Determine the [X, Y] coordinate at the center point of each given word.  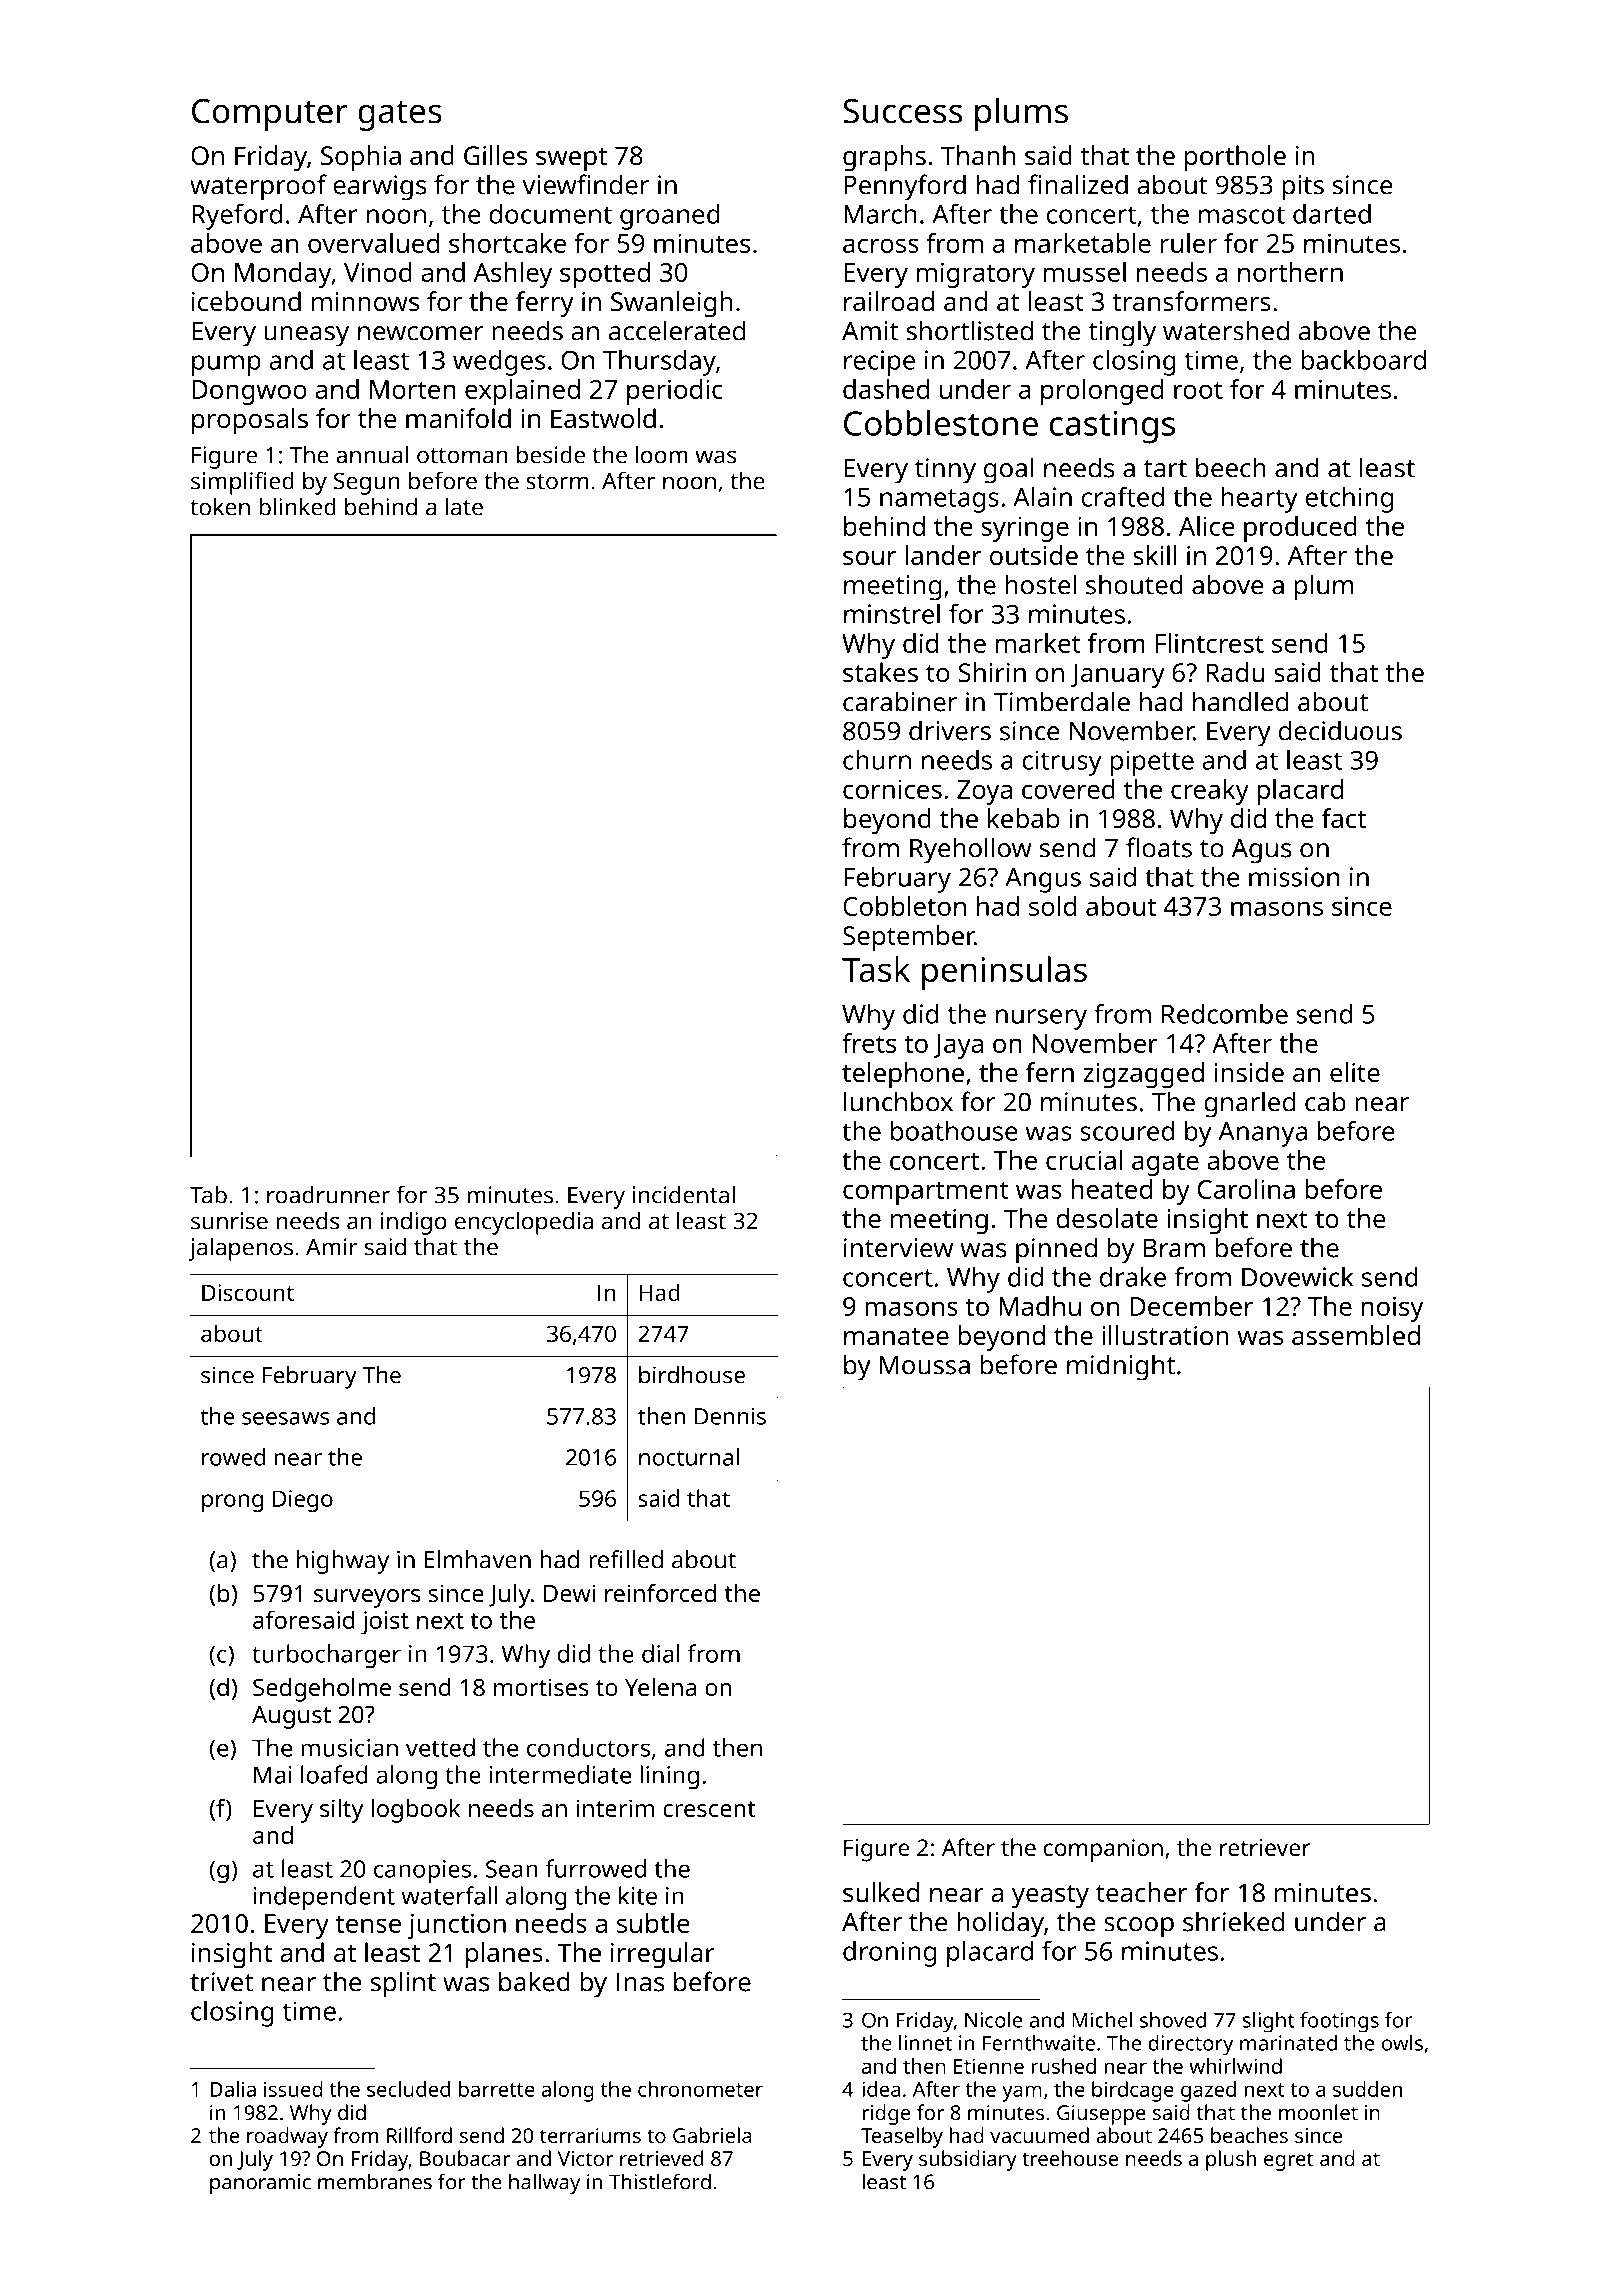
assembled [1356, 1335]
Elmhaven [478, 1559]
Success [902, 111]
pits [1303, 188]
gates [400, 116]
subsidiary [968, 2160]
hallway [544, 2183]
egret [1289, 2161]
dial [660, 1653]
